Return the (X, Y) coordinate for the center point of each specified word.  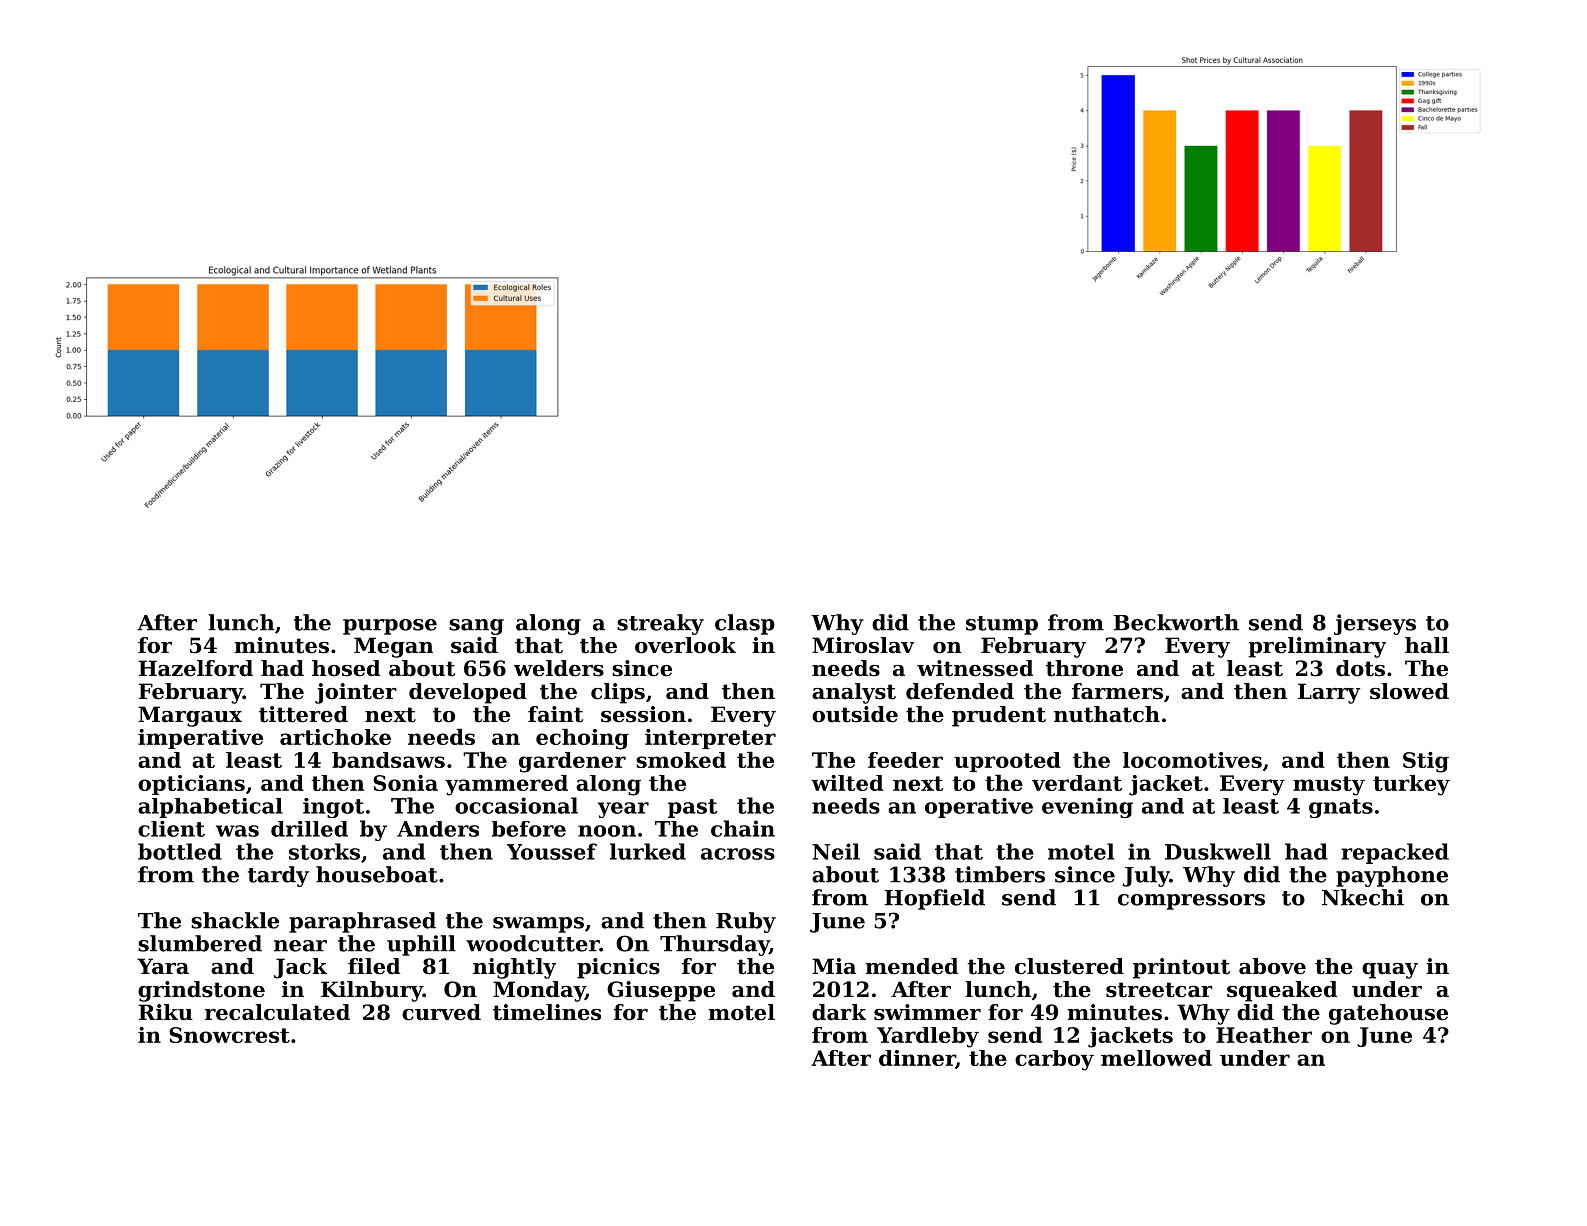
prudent (999, 716)
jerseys (1375, 624)
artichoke (335, 737)
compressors (1191, 902)
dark (839, 1012)
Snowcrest (229, 1035)
